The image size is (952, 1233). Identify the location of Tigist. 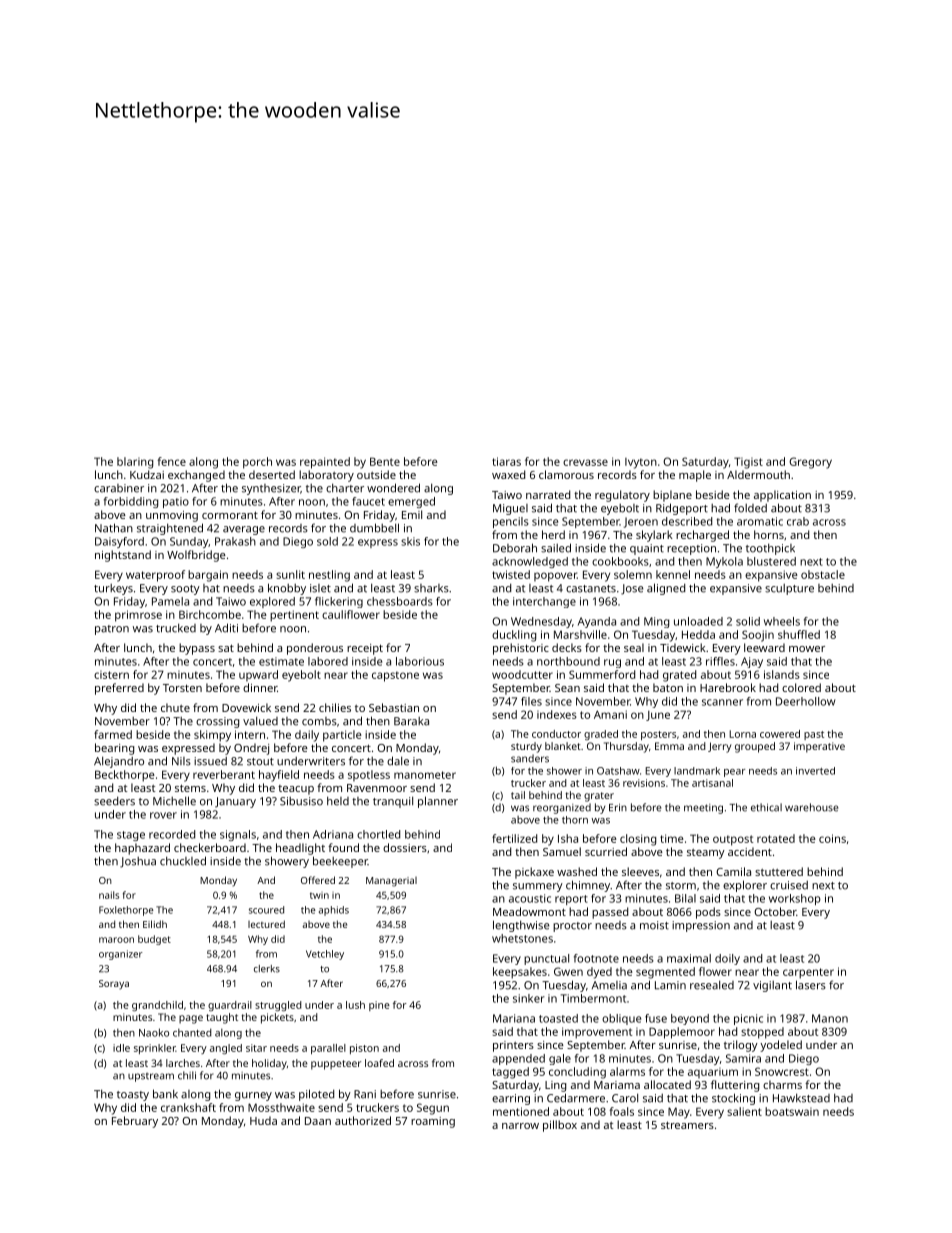
(748, 463).
